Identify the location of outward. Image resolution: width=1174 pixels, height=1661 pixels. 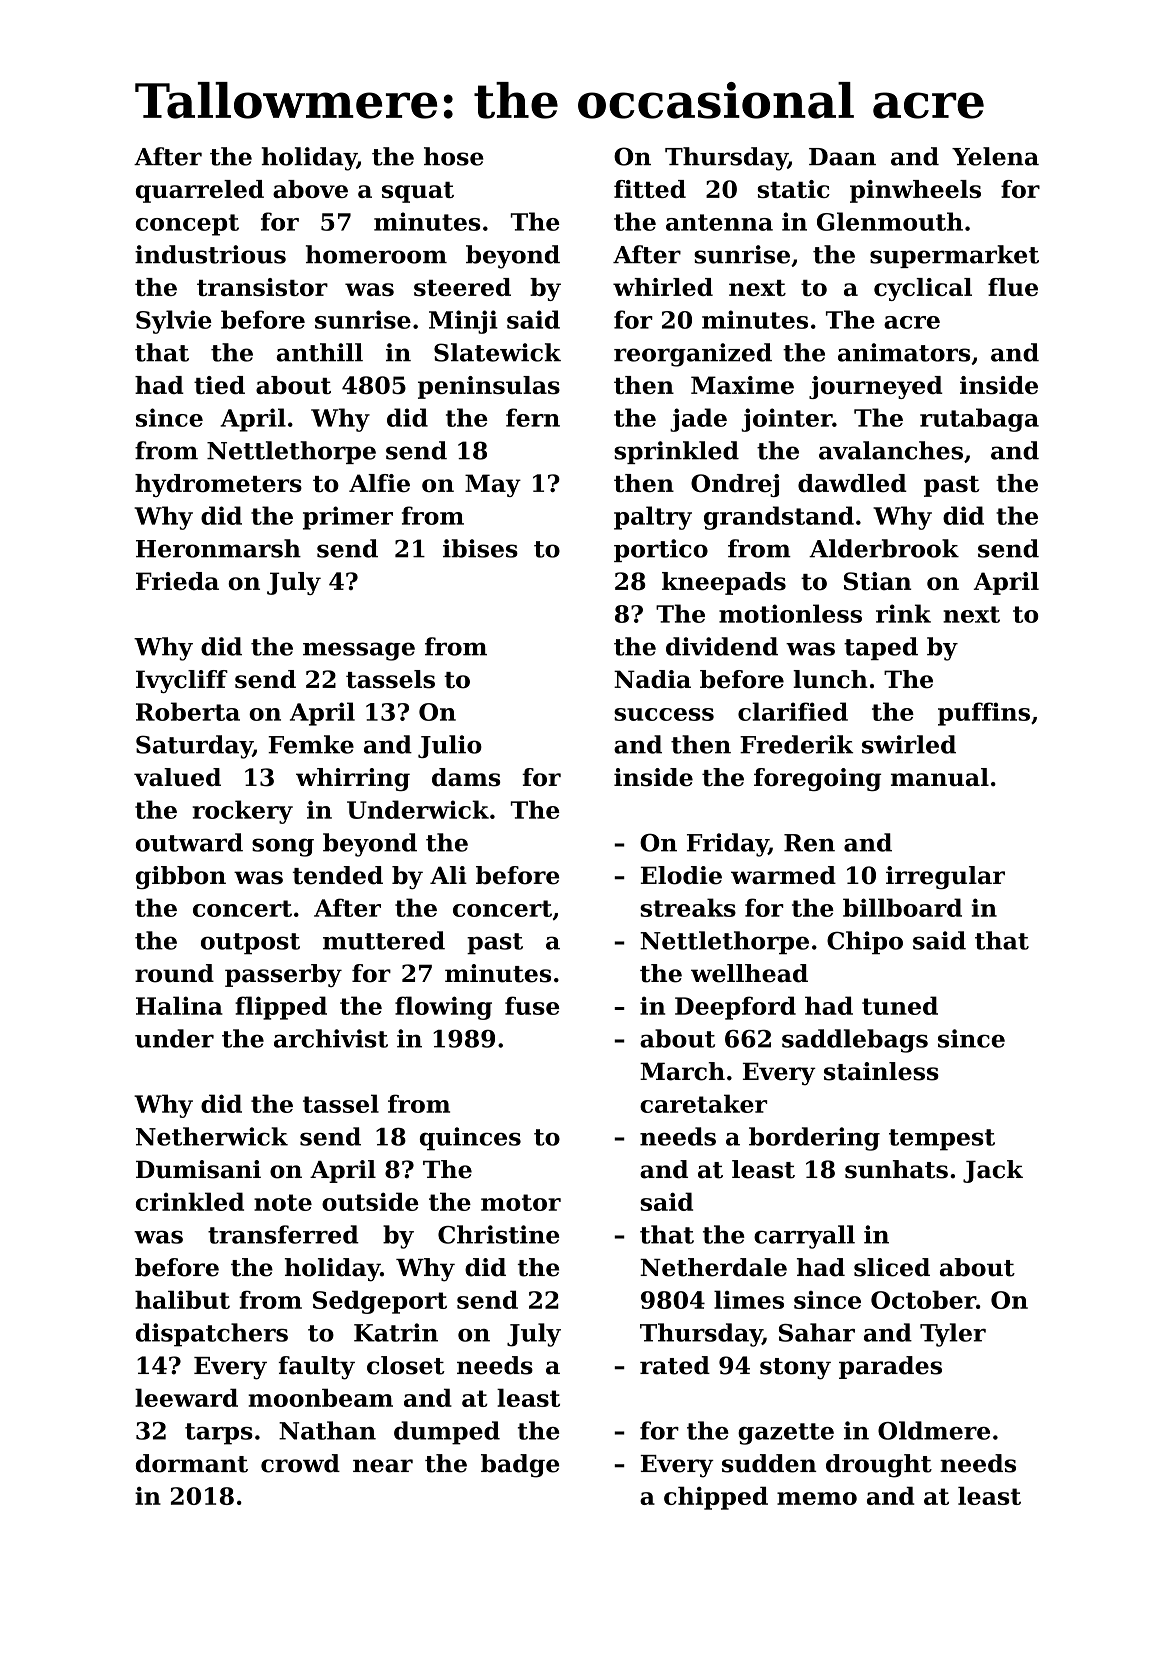
(189, 842).
